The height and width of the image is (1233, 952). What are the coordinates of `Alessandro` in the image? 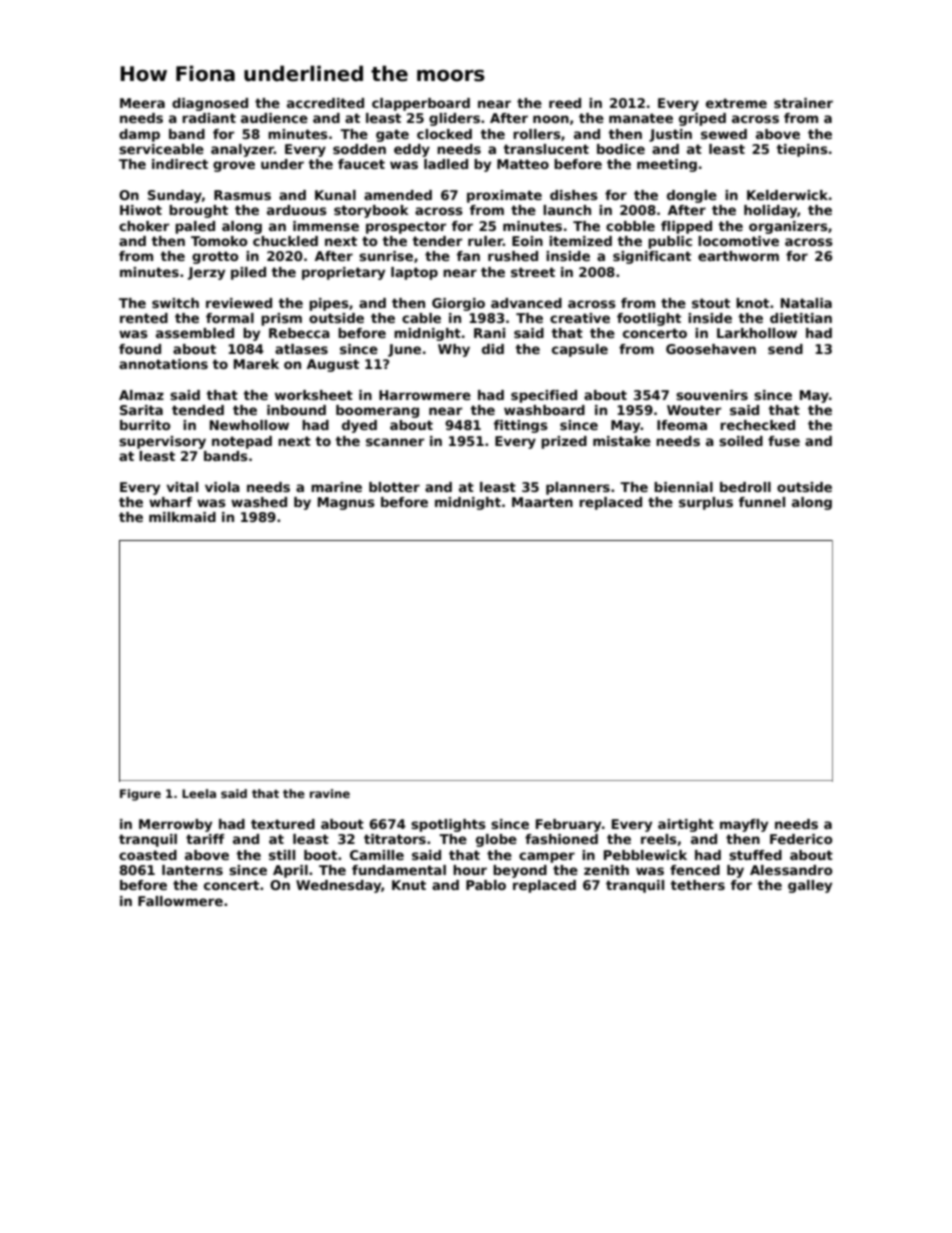 It's located at (791, 870).
